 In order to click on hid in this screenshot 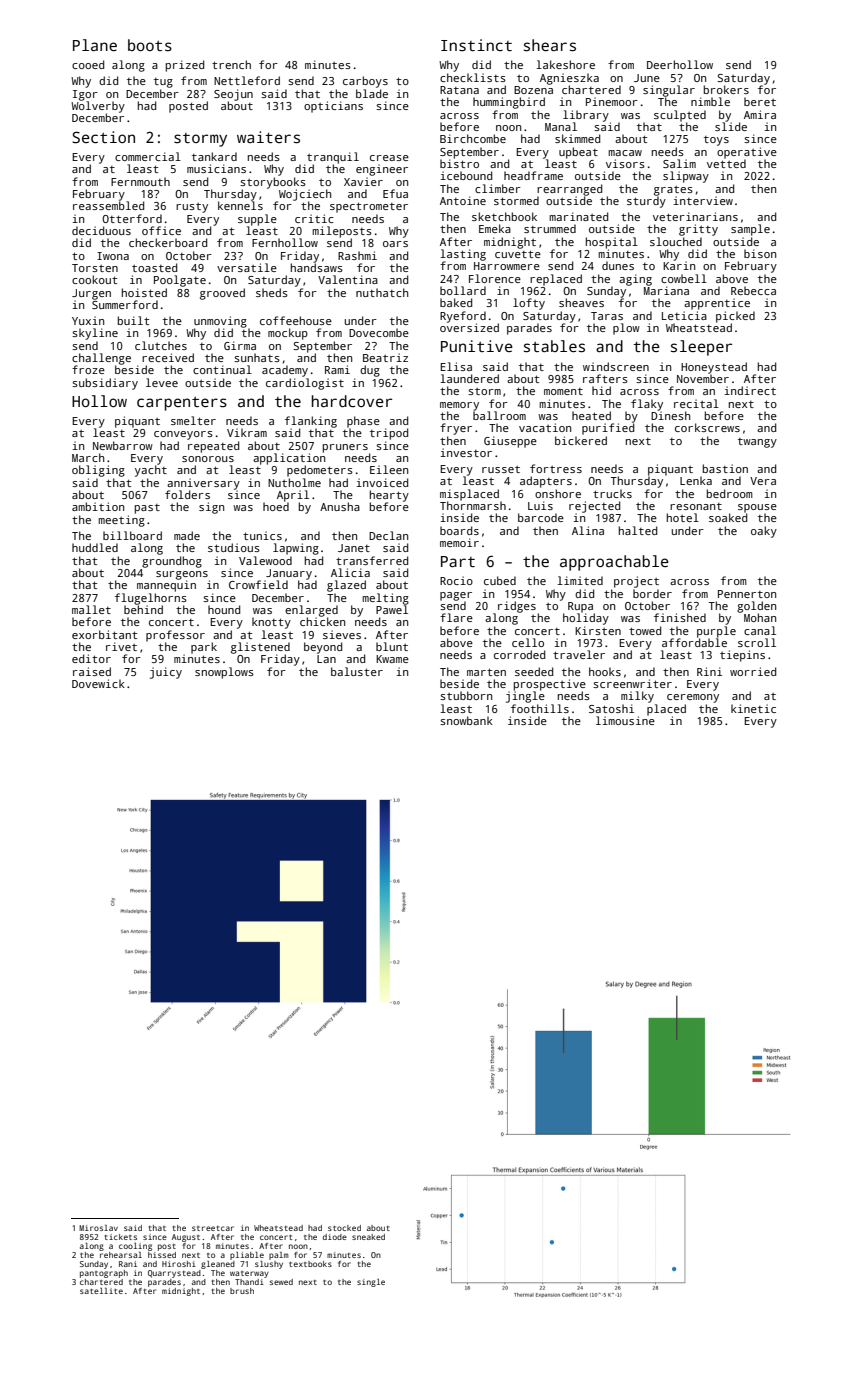, I will do `click(601, 390)`.
